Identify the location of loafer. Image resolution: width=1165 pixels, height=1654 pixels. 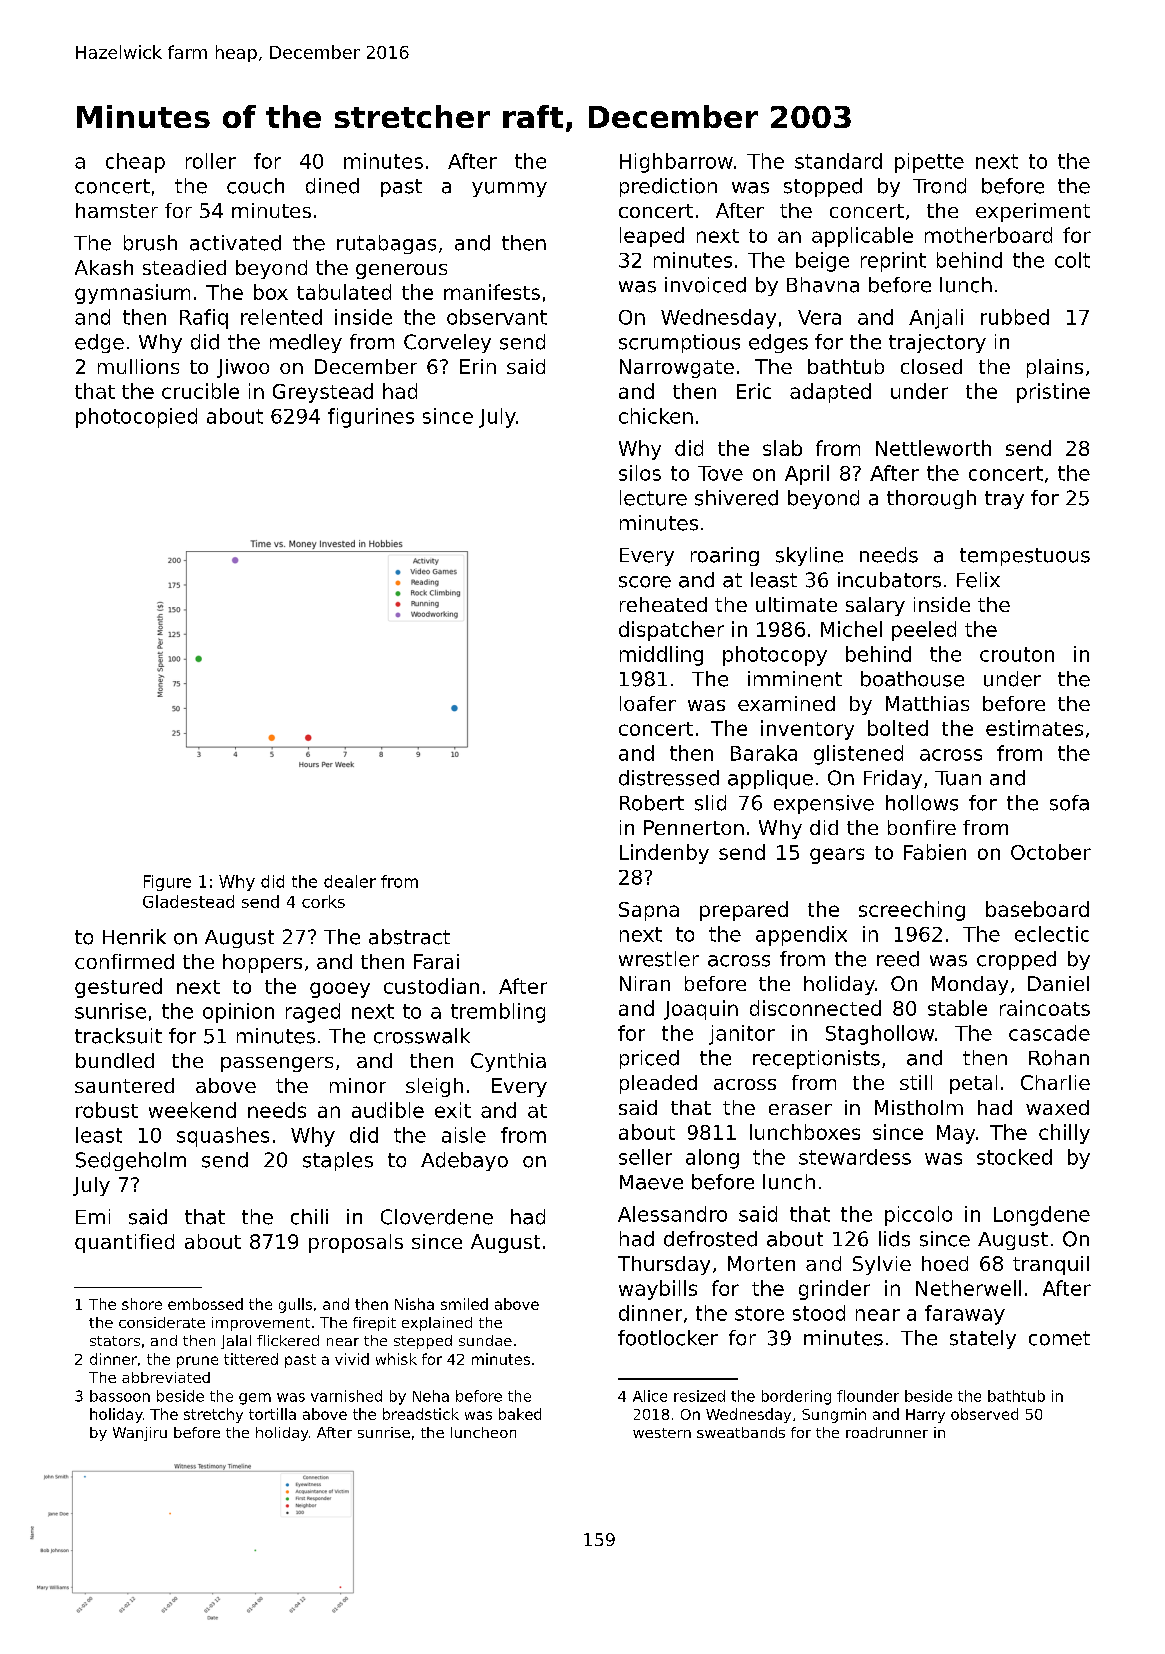
(648, 703).
